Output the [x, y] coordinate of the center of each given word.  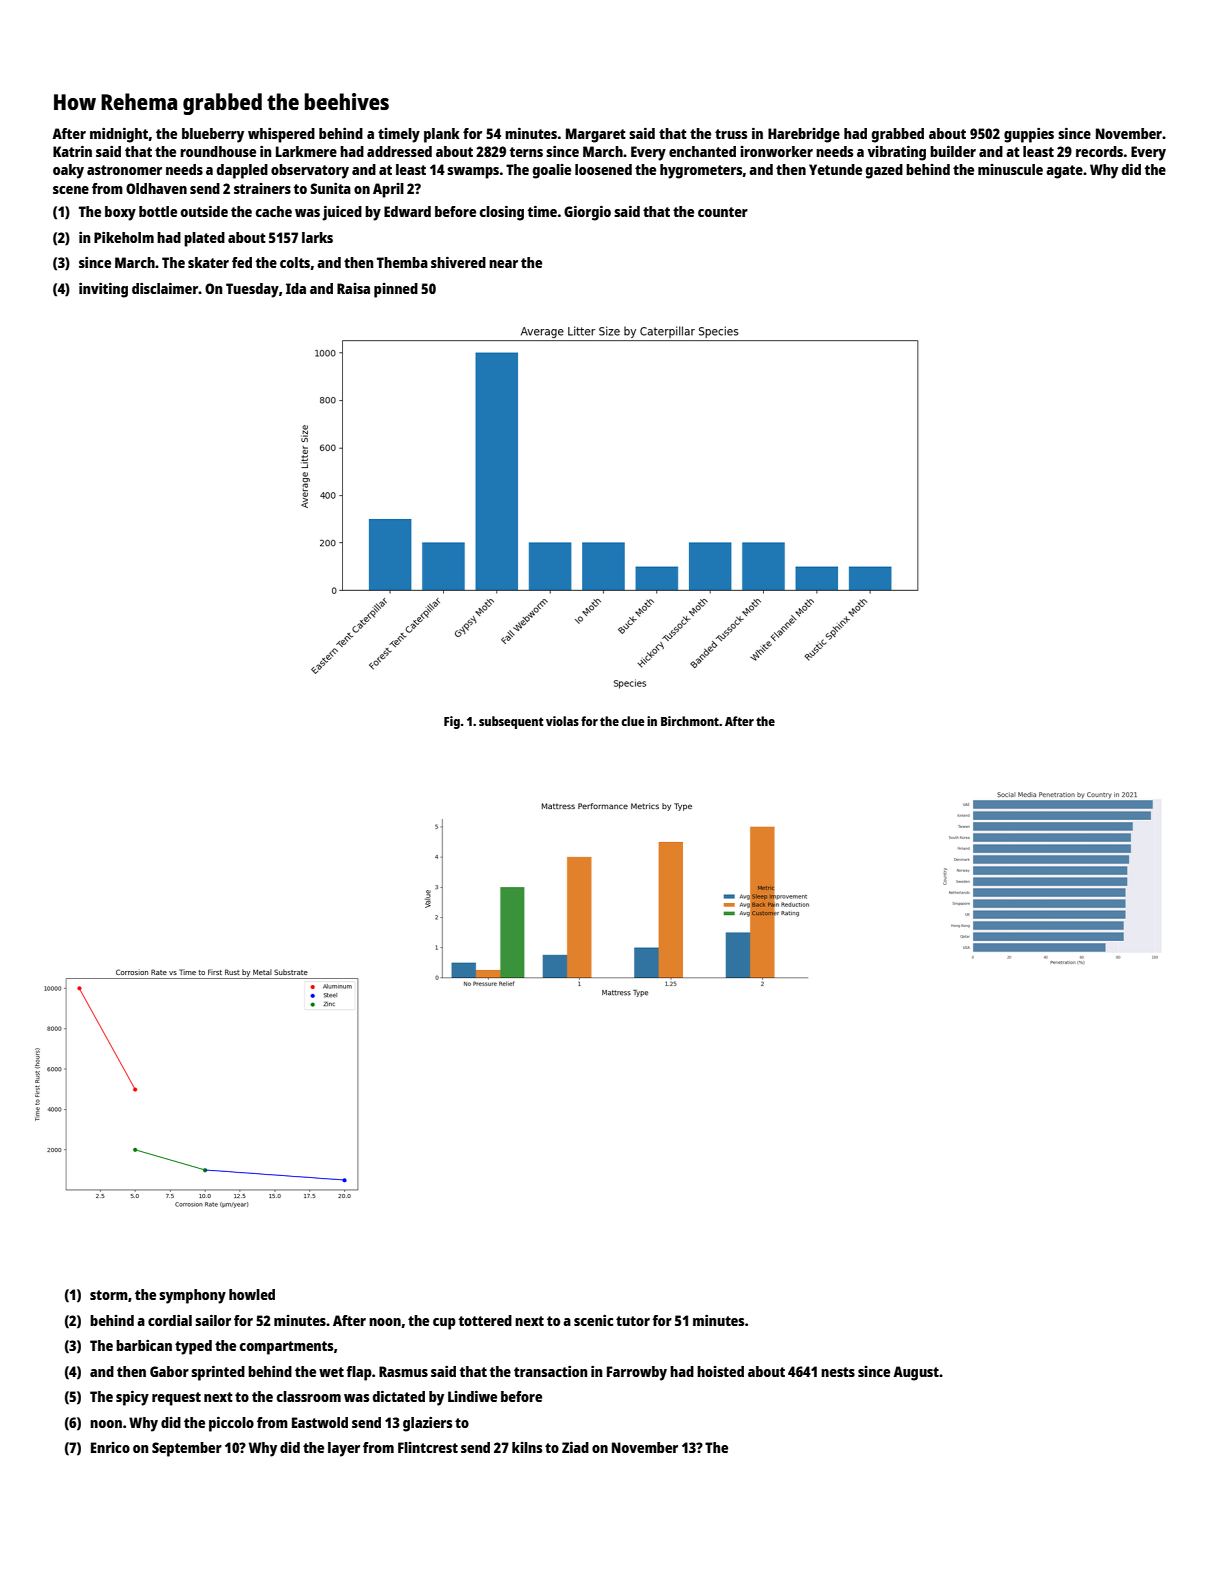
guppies [1029, 135]
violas [562, 721]
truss [731, 134]
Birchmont [690, 721]
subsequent [511, 722]
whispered [281, 135]
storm [109, 1295]
